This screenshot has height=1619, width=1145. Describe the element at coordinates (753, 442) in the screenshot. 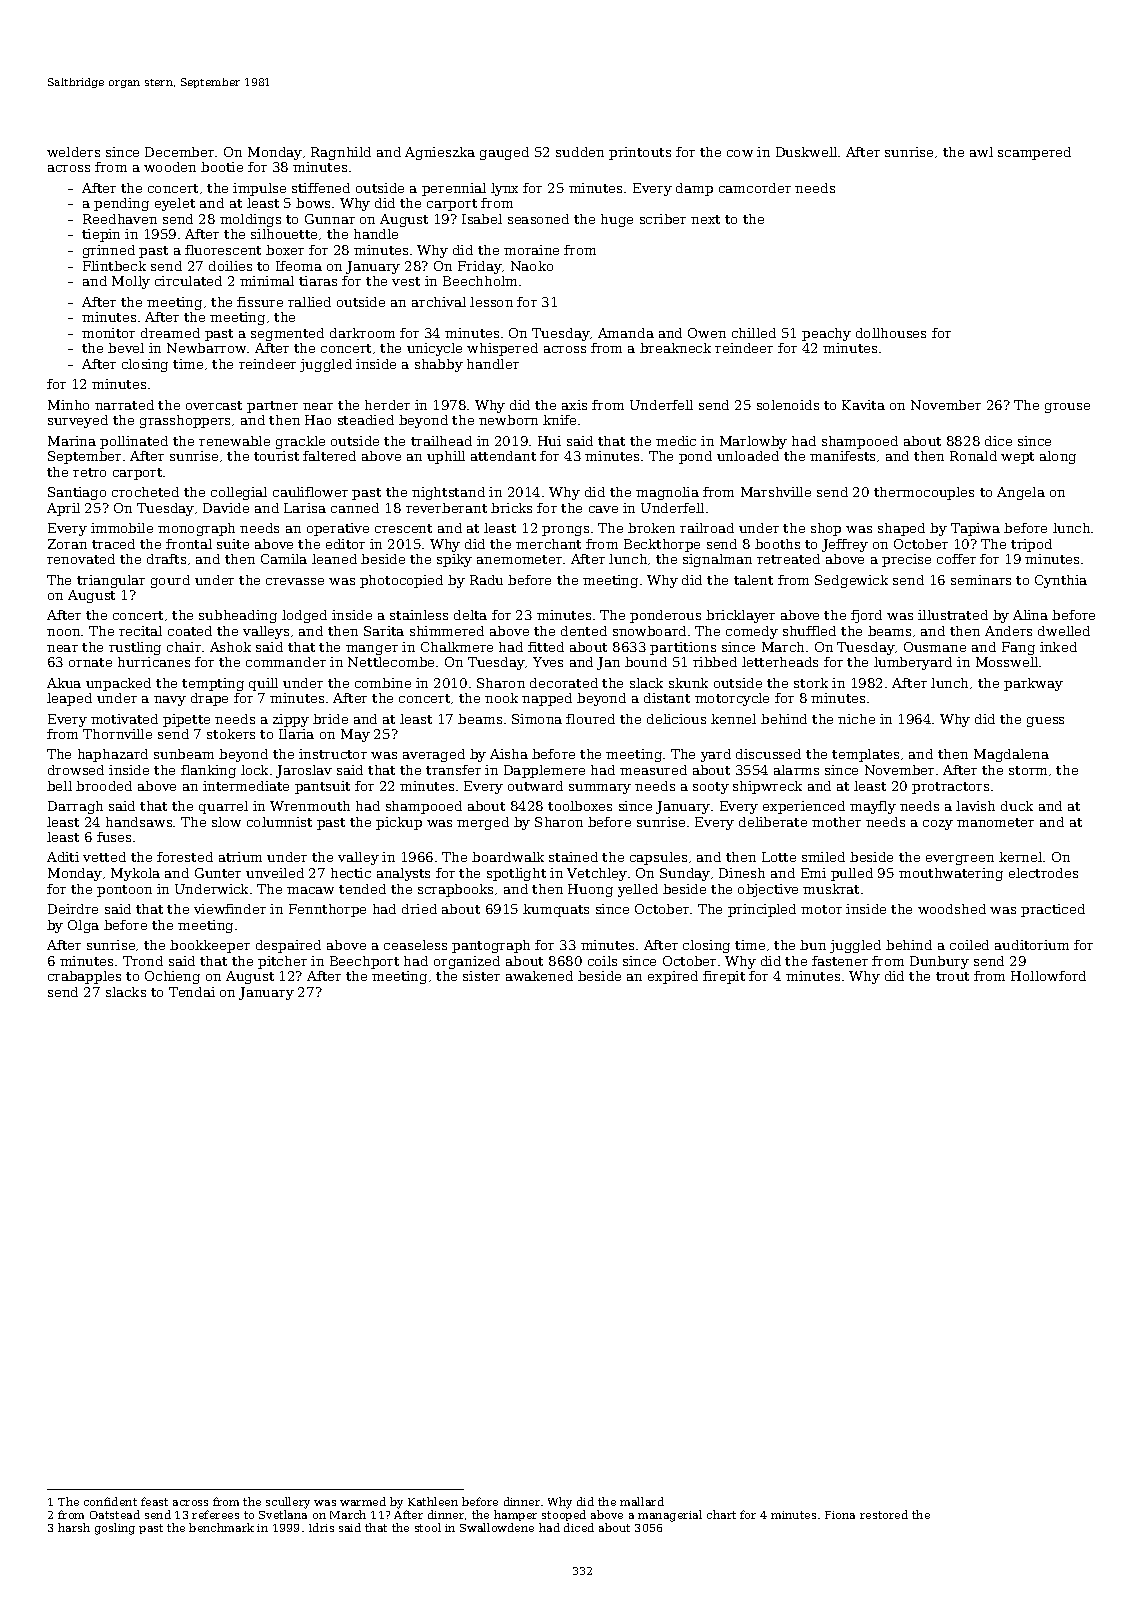

I see `Marlowby` at that location.
